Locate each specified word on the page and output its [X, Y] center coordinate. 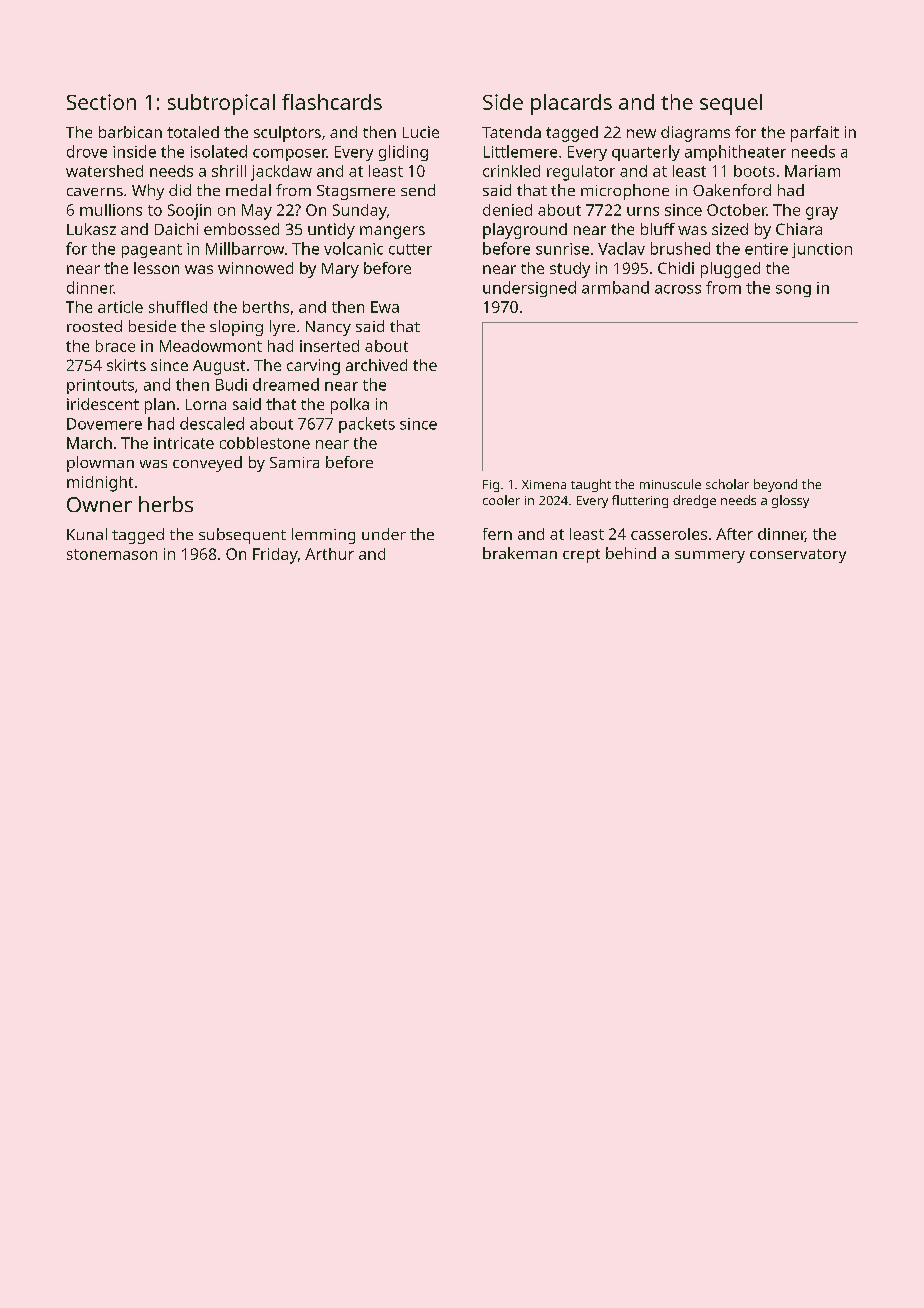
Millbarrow [245, 248]
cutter [410, 249]
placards [571, 104]
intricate [184, 443]
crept [581, 556]
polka [350, 406]
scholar [727, 484]
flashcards [332, 102]
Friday [275, 556]
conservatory [798, 556]
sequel [731, 104]
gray [822, 213]
